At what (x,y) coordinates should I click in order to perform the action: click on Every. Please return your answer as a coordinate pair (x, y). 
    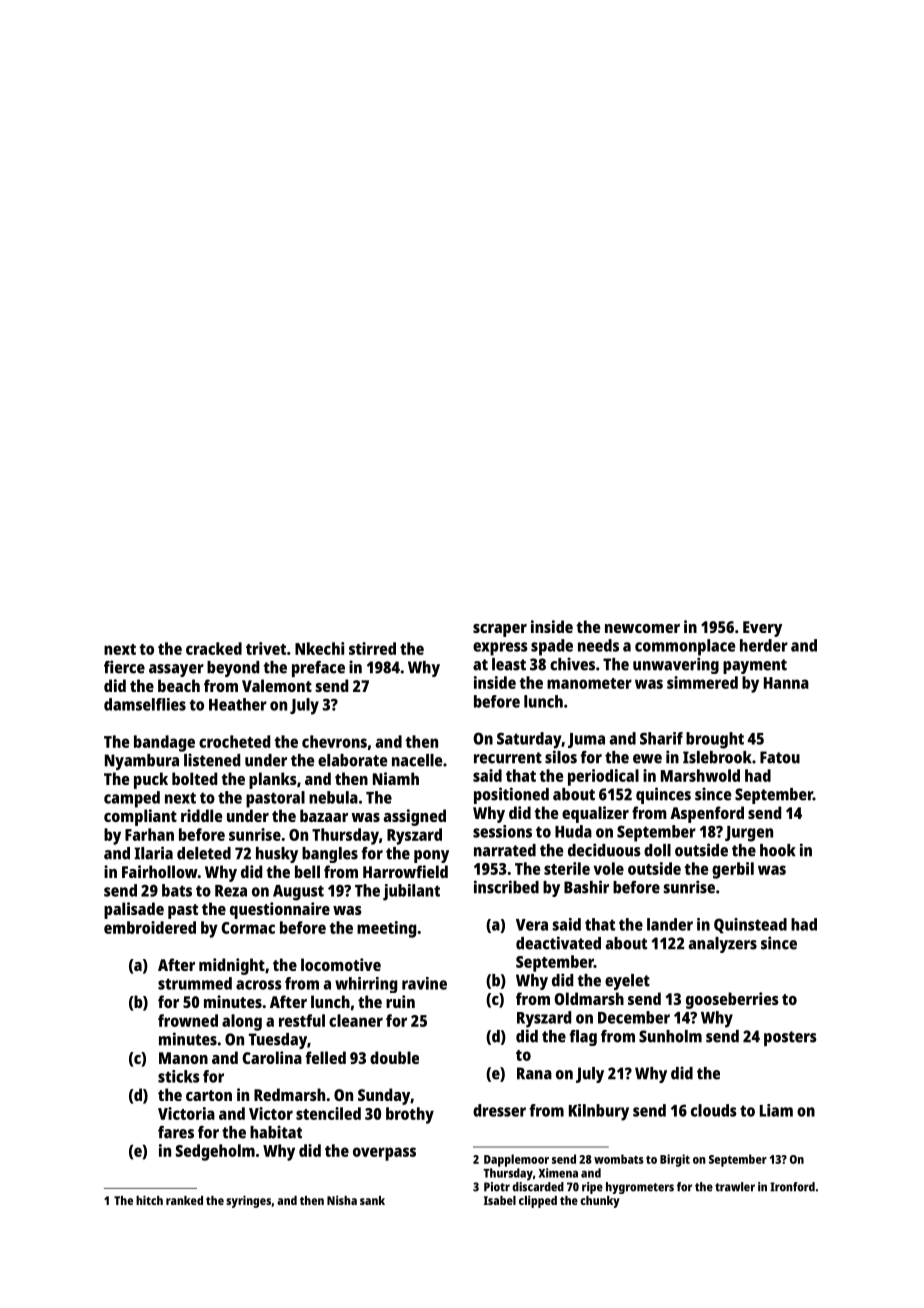
    Looking at the image, I should click on (762, 629).
